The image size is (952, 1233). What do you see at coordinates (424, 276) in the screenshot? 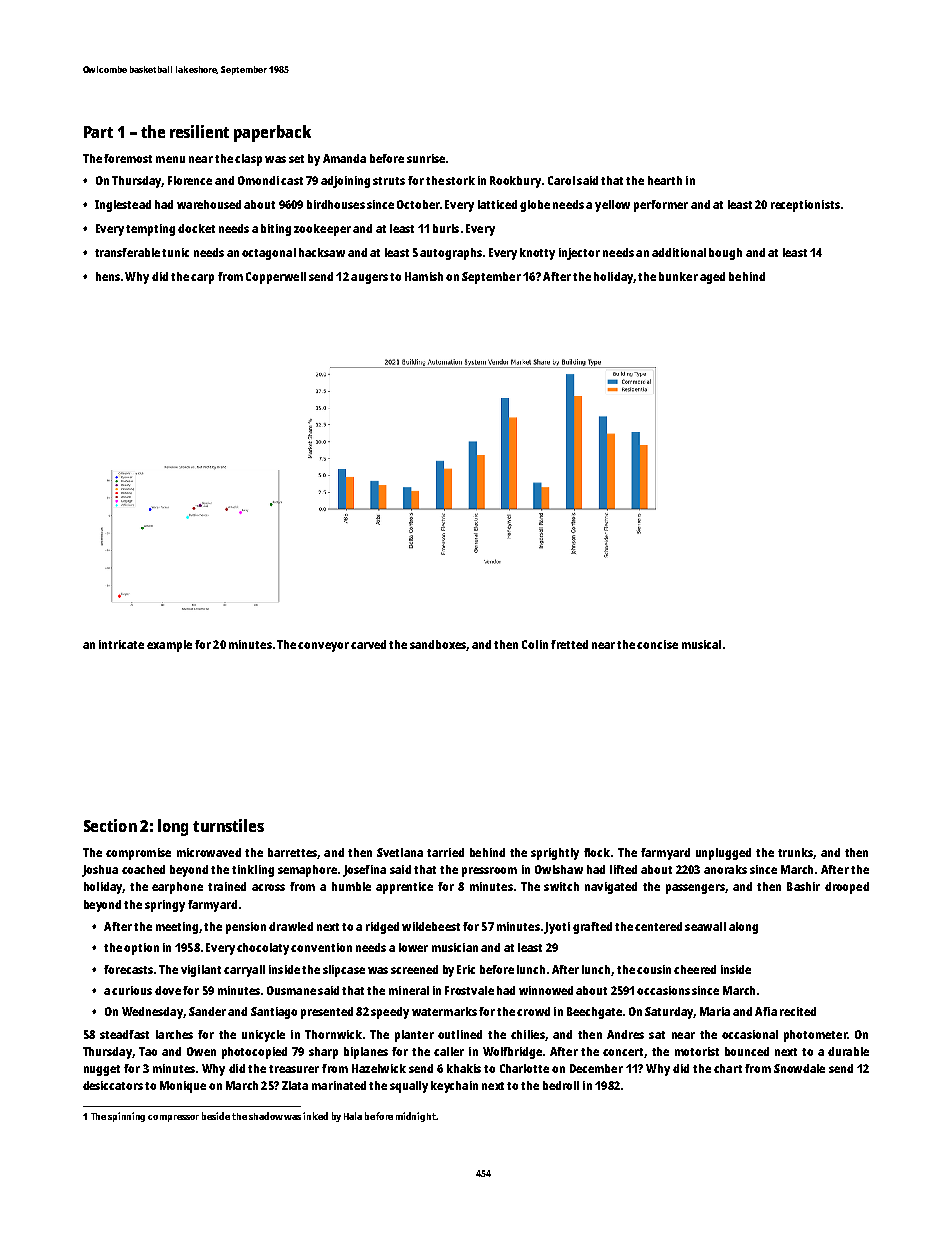
I see `Hamish` at bounding box center [424, 276].
